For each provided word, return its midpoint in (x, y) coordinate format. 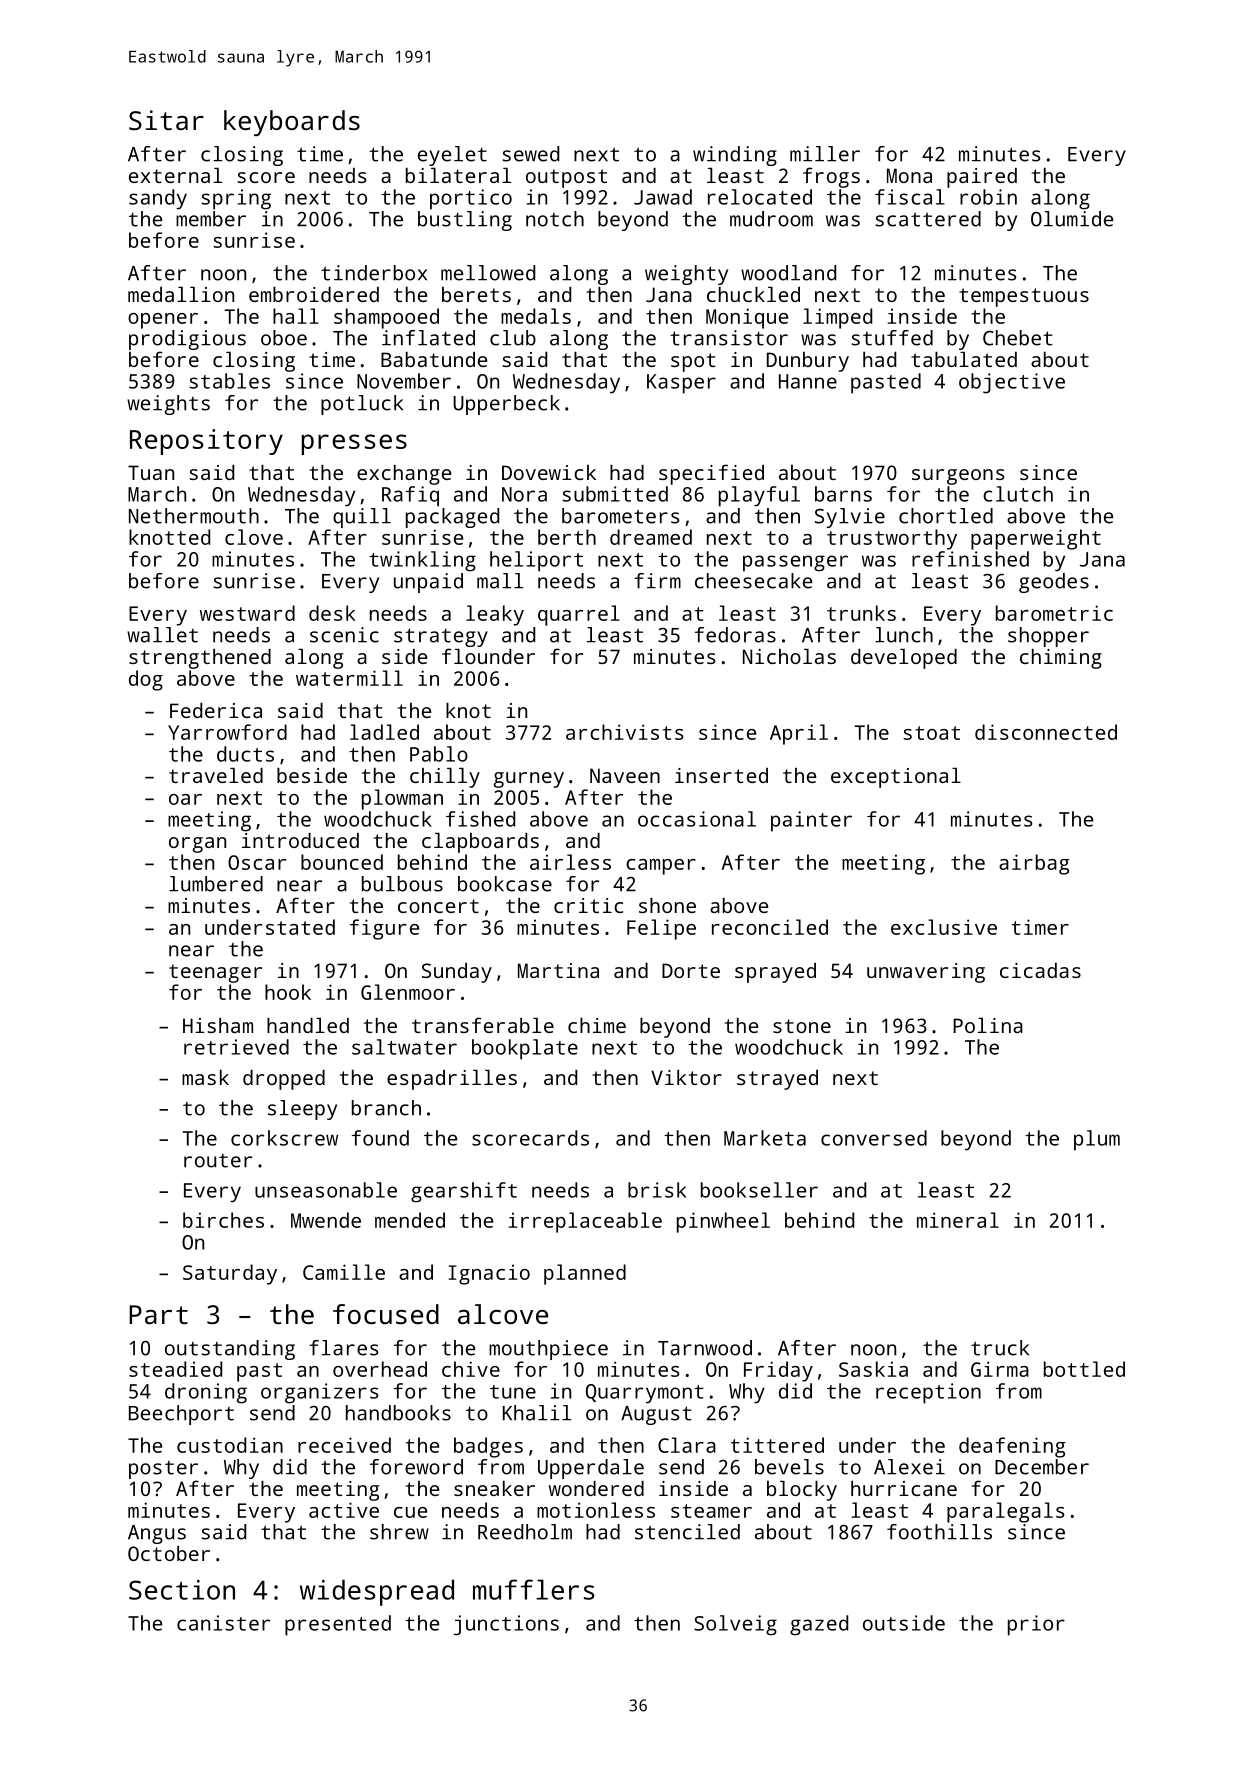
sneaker (494, 1488)
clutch (1018, 494)
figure (384, 929)
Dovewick (549, 472)
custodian (230, 1445)
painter (811, 821)
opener (163, 321)
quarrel (579, 615)
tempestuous (1024, 297)
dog (146, 680)
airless (570, 862)
